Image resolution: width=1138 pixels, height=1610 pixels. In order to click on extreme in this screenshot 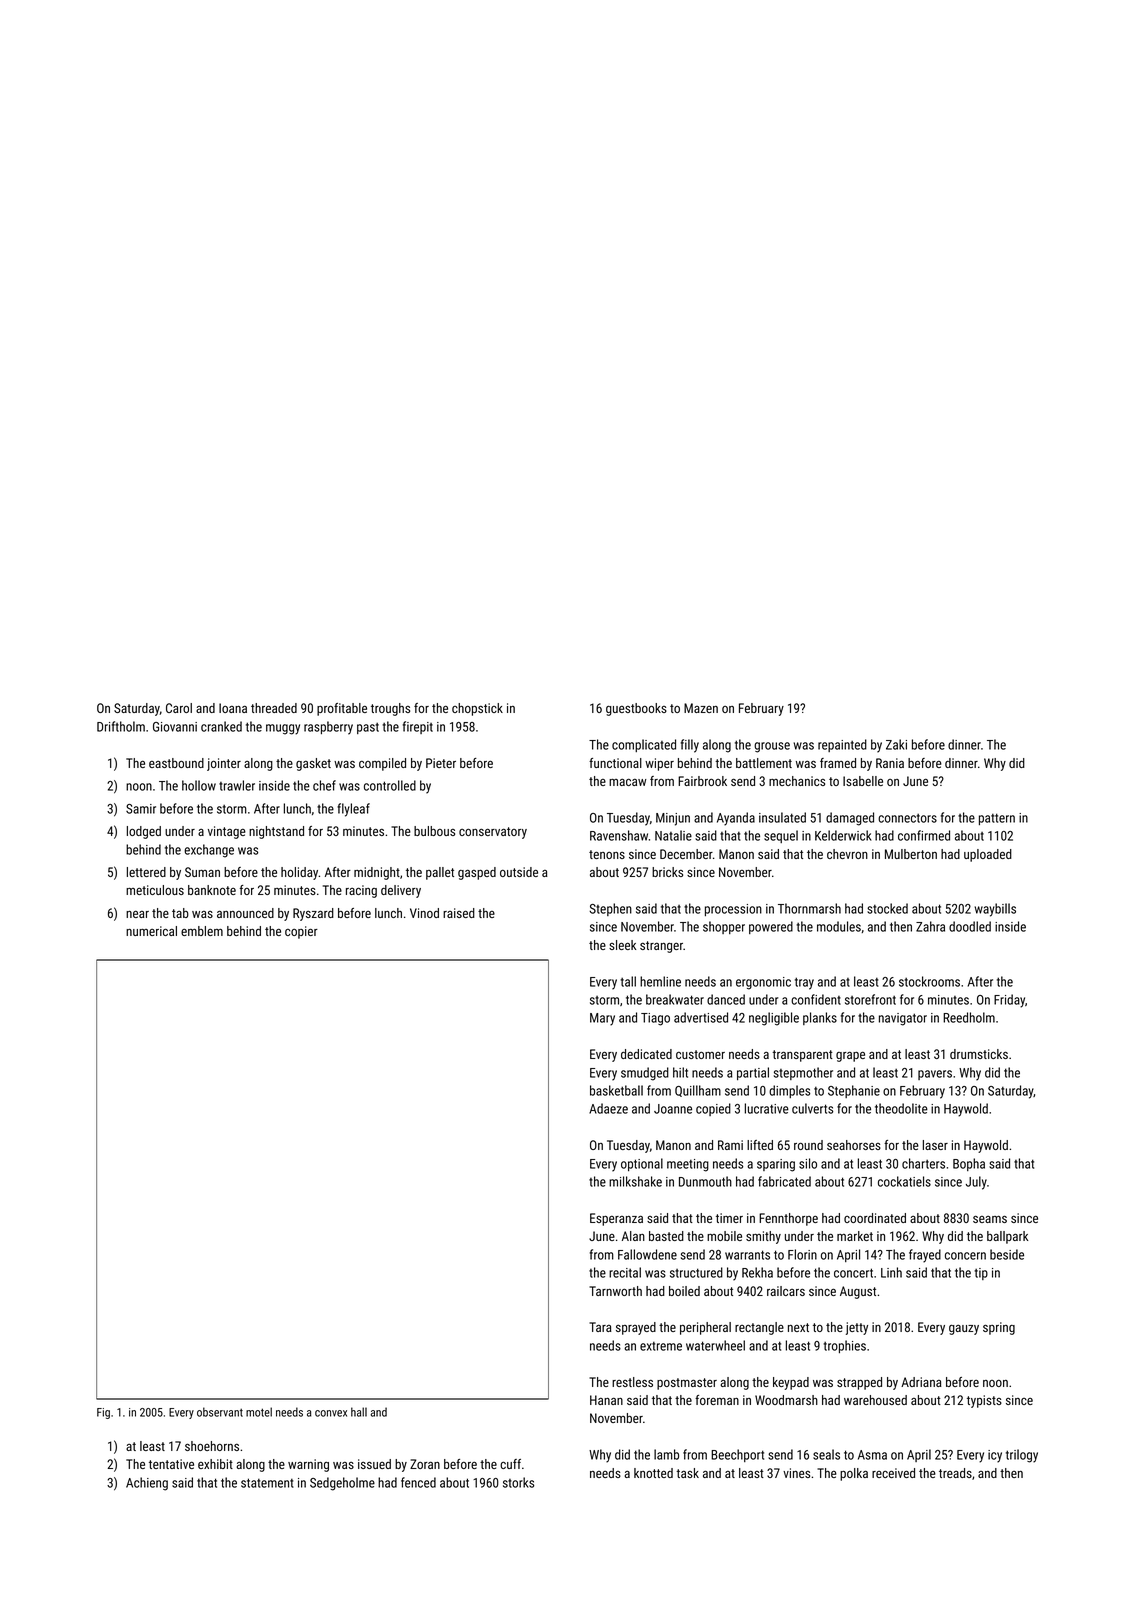, I will do `click(661, 1346)`.
